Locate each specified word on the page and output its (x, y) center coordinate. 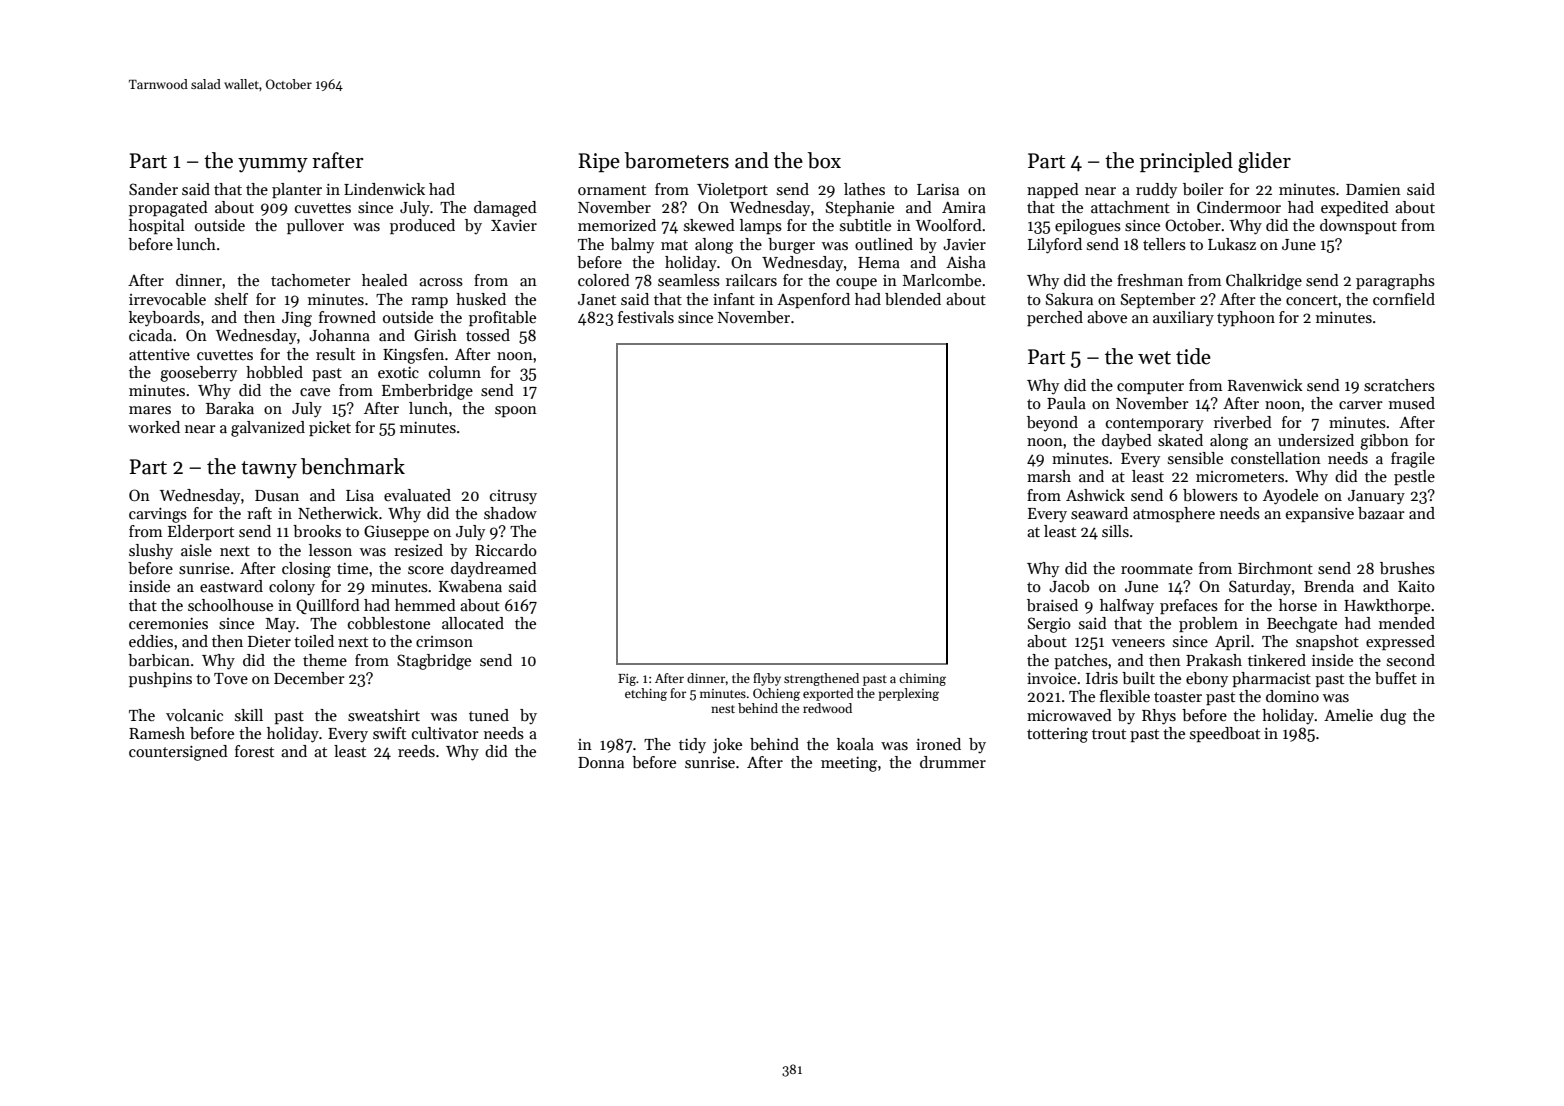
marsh (1049, 476)
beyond (1052, 424)
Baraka (230, 408)
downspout (1358, 226)
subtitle (865, 225)
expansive (1320, 514)
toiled (314, 641)
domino (1292, 696)
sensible (1195, 458)
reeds (416, 751)
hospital (157, 226)
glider (1264, 162)
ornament (612, 190)
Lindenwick (384, 189)
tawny (269, 470)
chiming (922, 679)
